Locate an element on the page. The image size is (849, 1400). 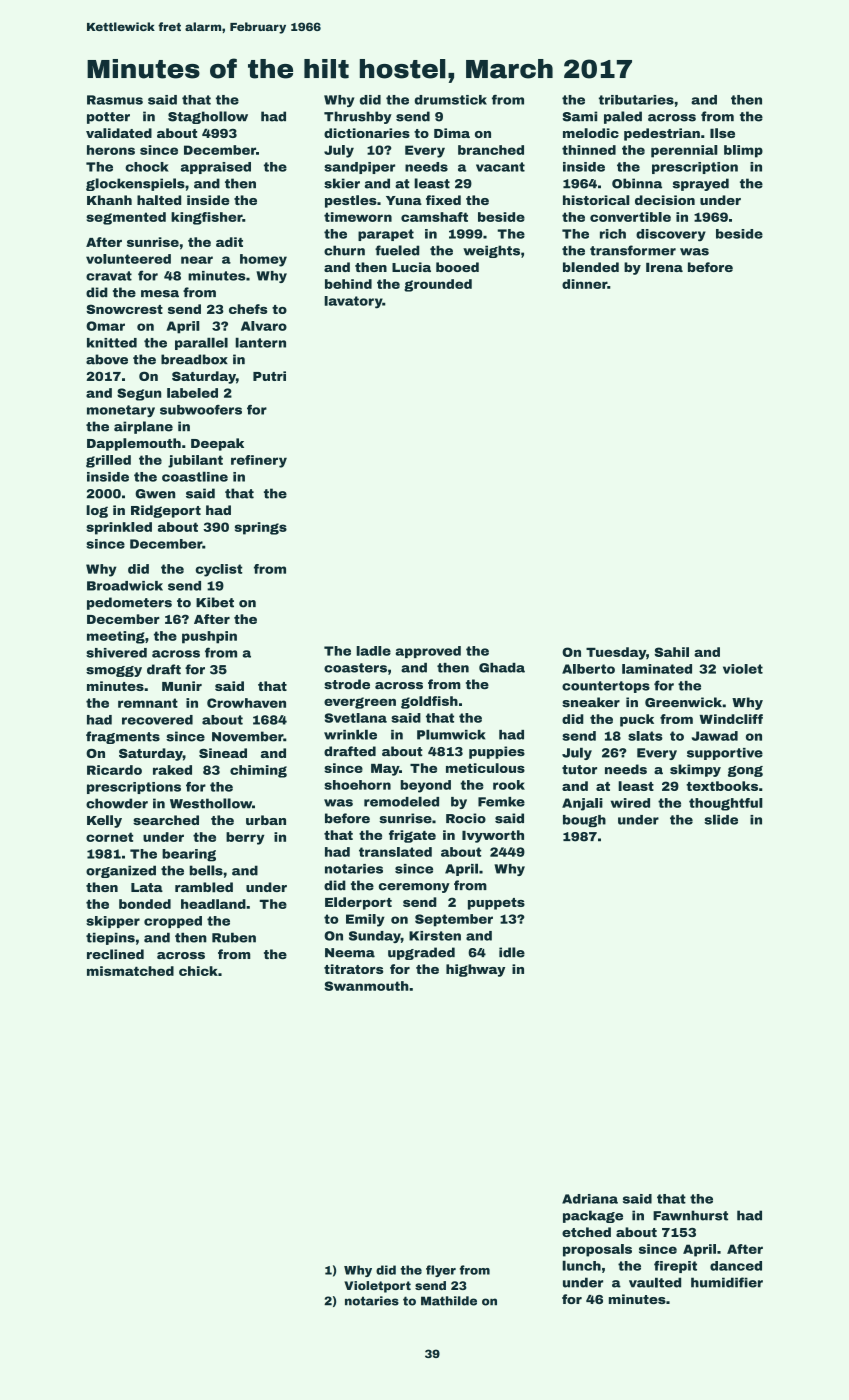
ladle is located at coordinates (373, 651).
